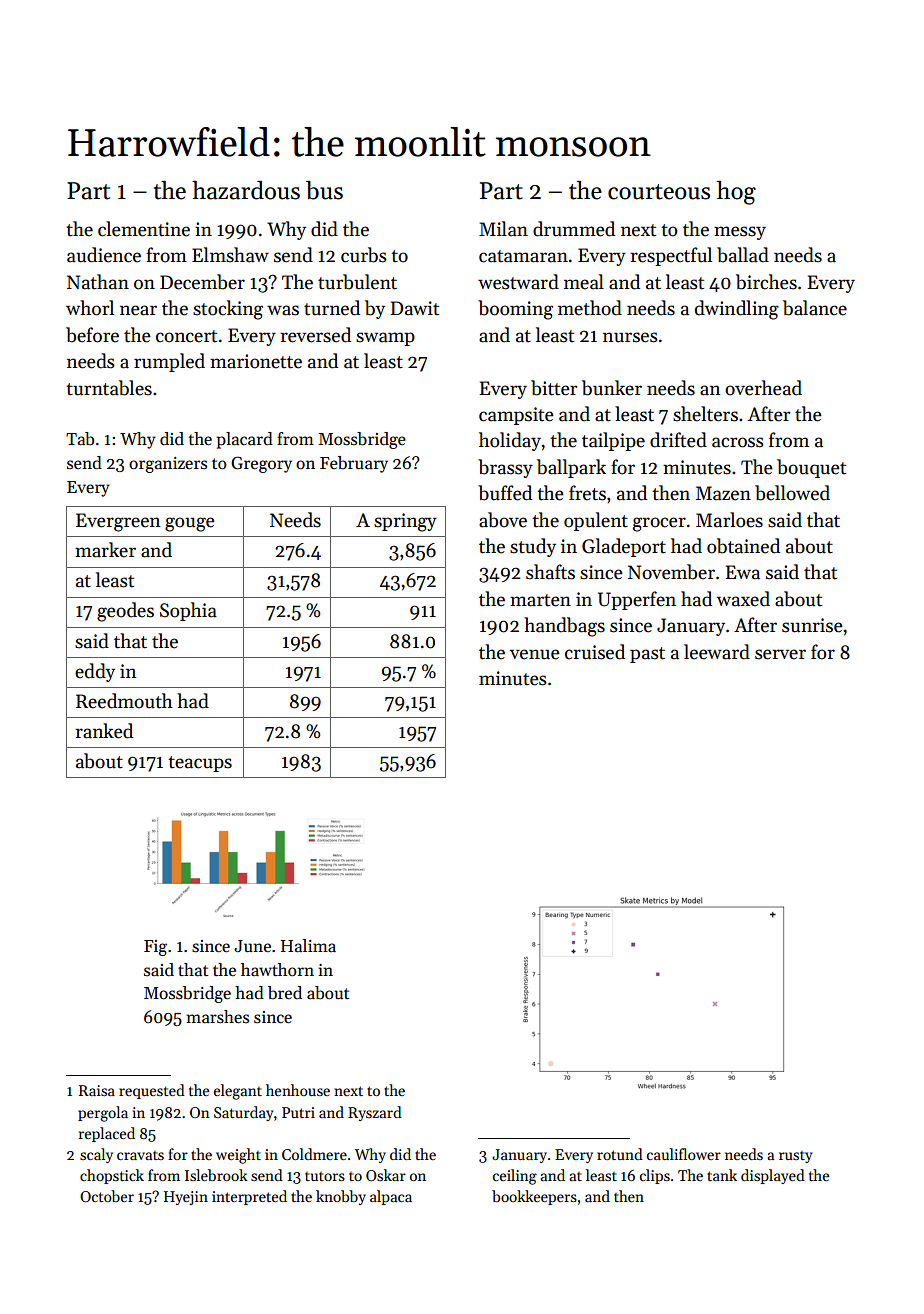  I want to click on westward, so click(518, 282).
